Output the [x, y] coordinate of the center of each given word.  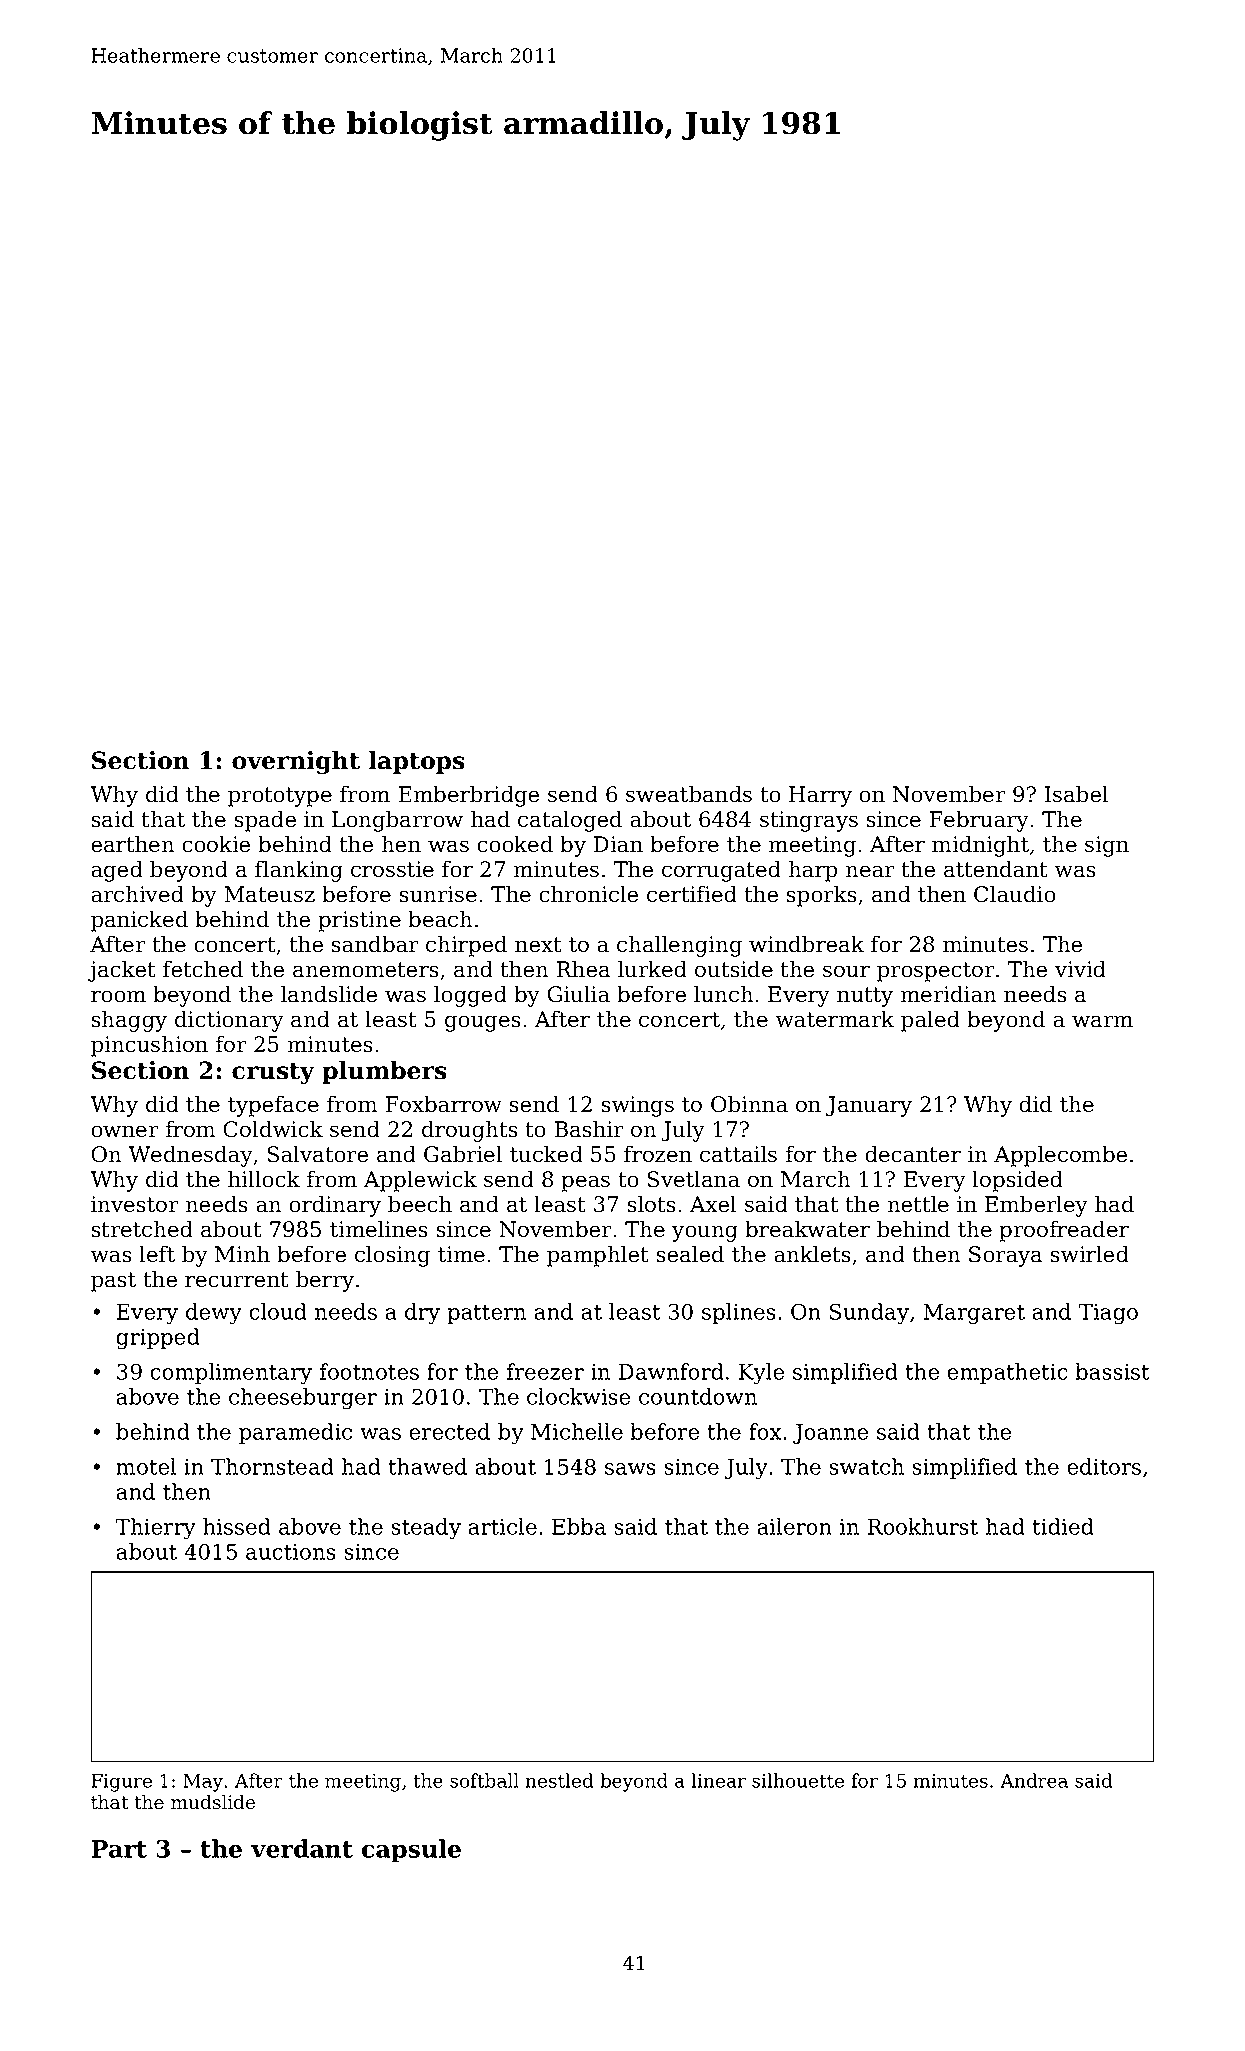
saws [630, 1469]
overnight [296, 763]
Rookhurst [922, 1526]
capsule [411, 1851]
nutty [865, 997]
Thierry [155, 1529]
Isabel [1076, 794]
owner [125, 1131]
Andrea [1034, 1780]
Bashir [589, 1129]
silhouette [798, 1780]
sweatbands [689, 794]
